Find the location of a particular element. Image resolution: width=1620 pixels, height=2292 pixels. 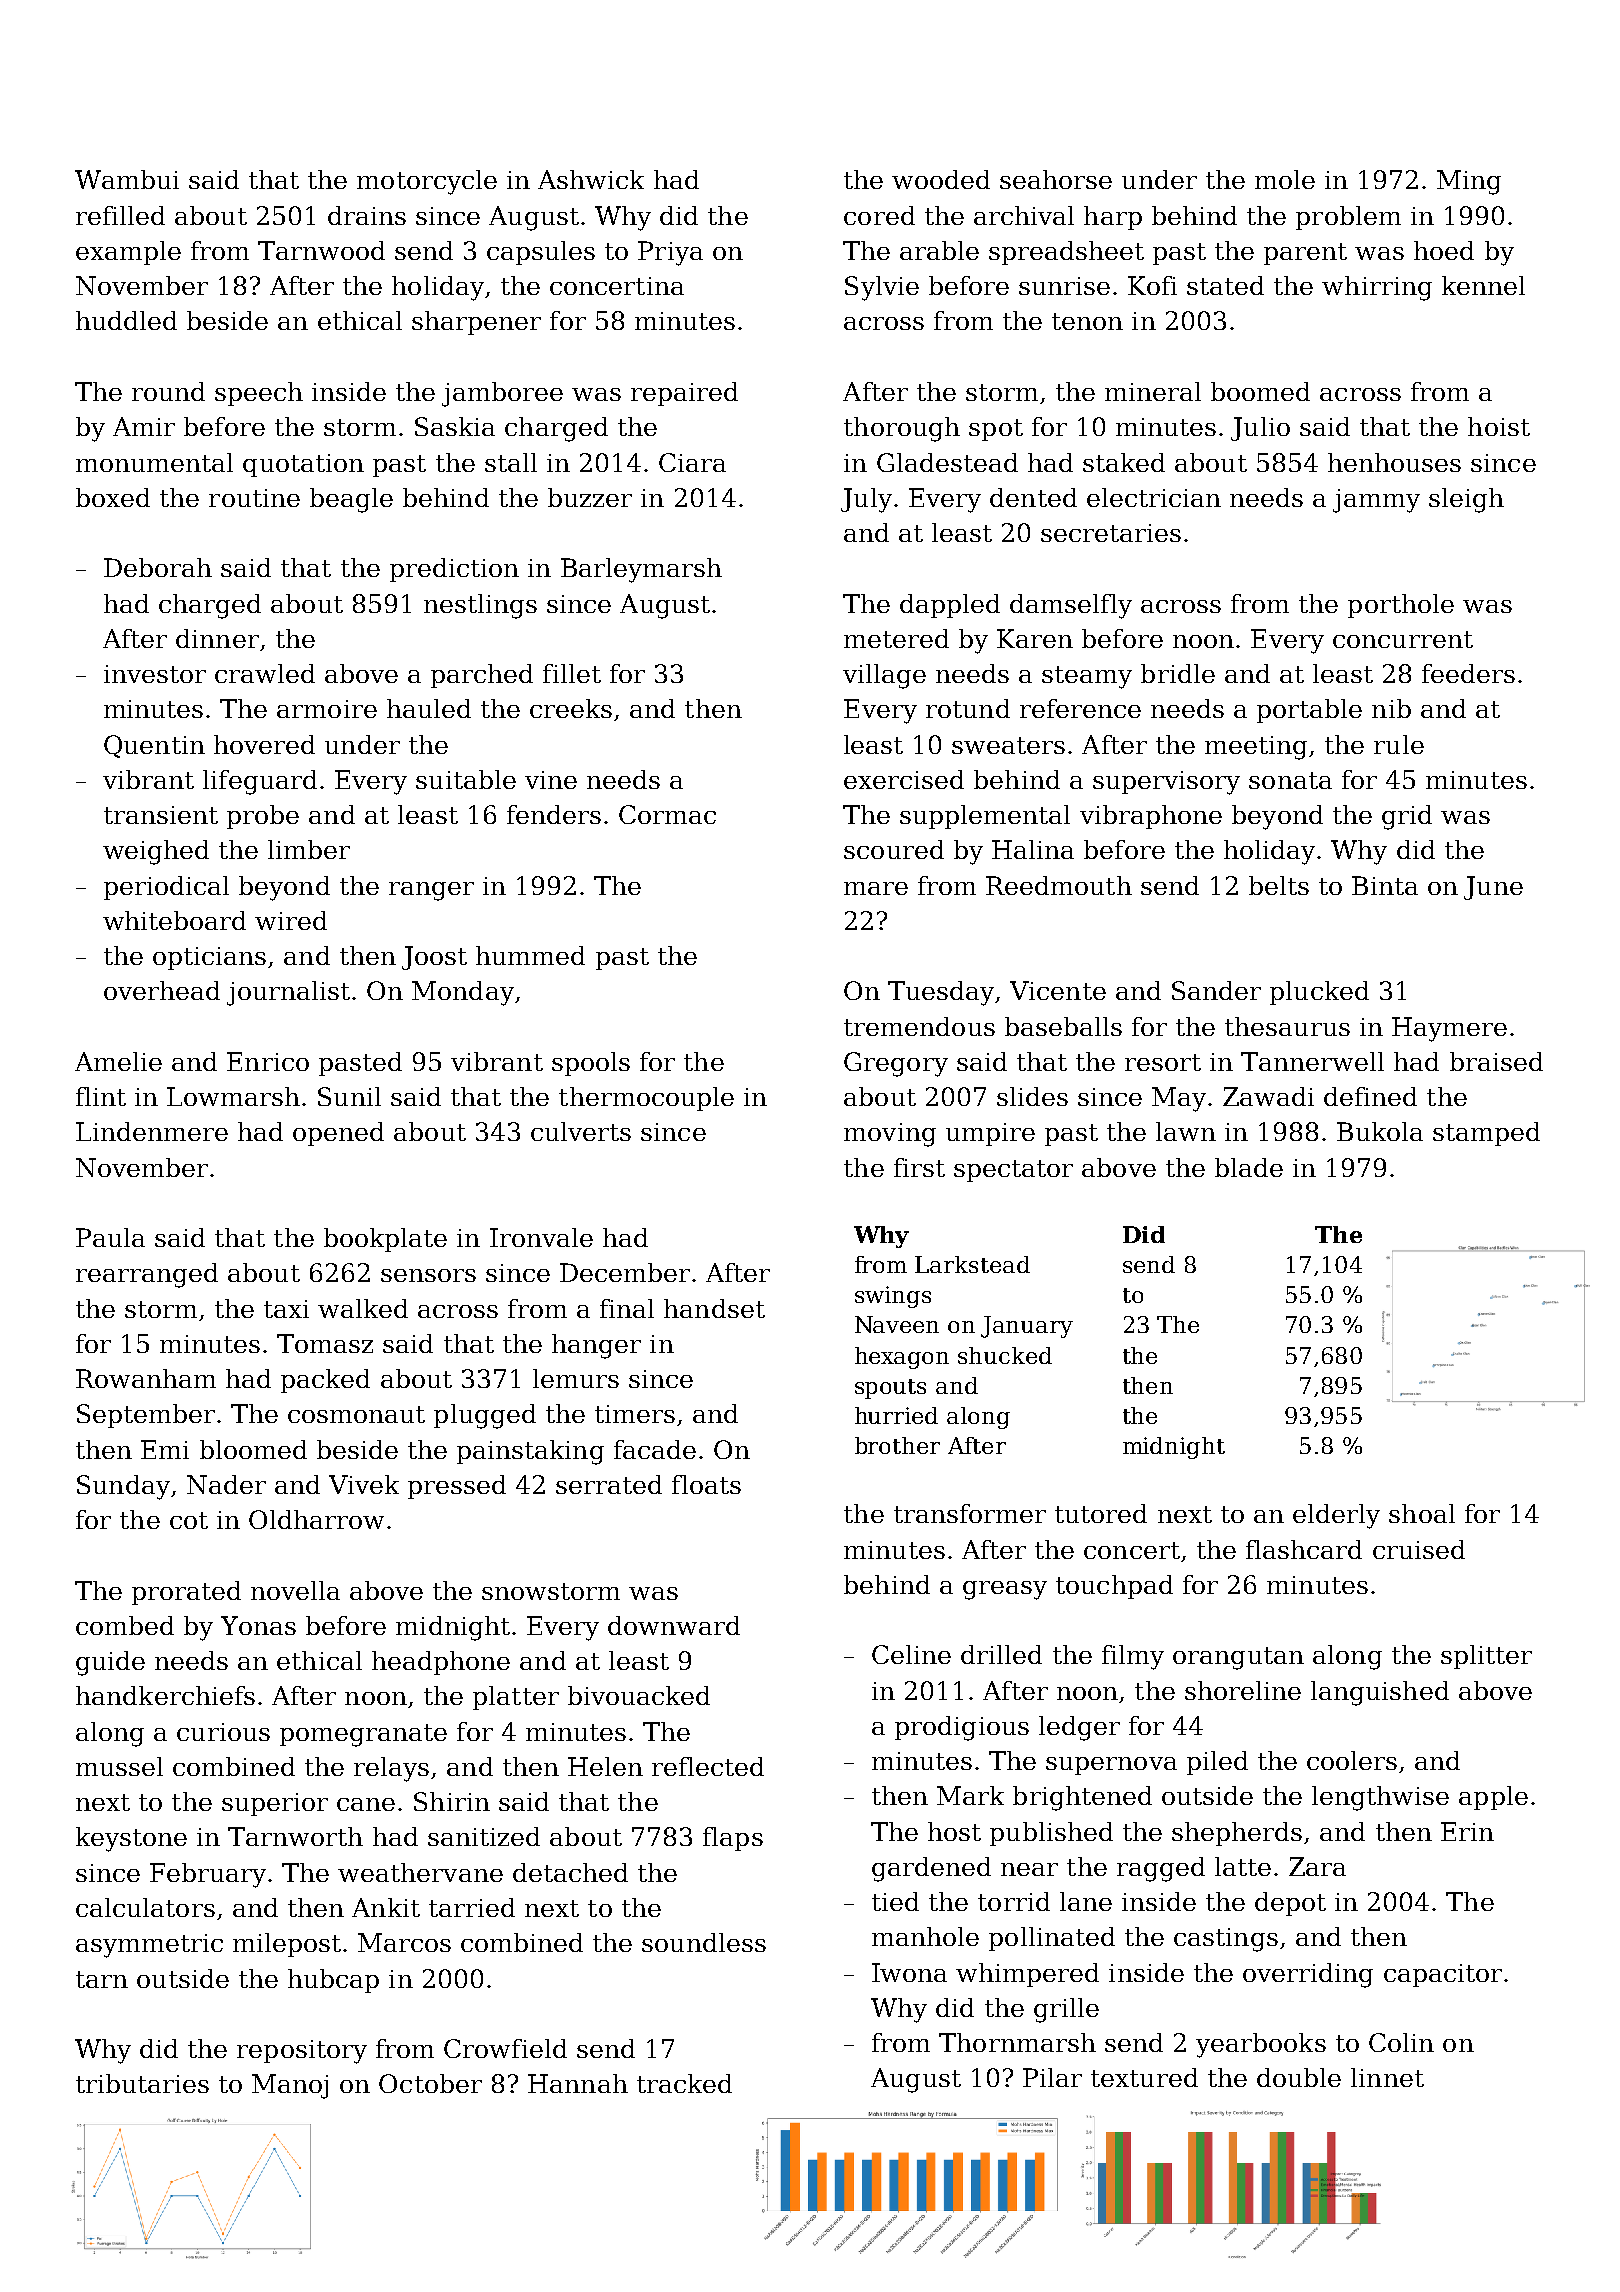

combed is located at coordinates (125, 1625).
